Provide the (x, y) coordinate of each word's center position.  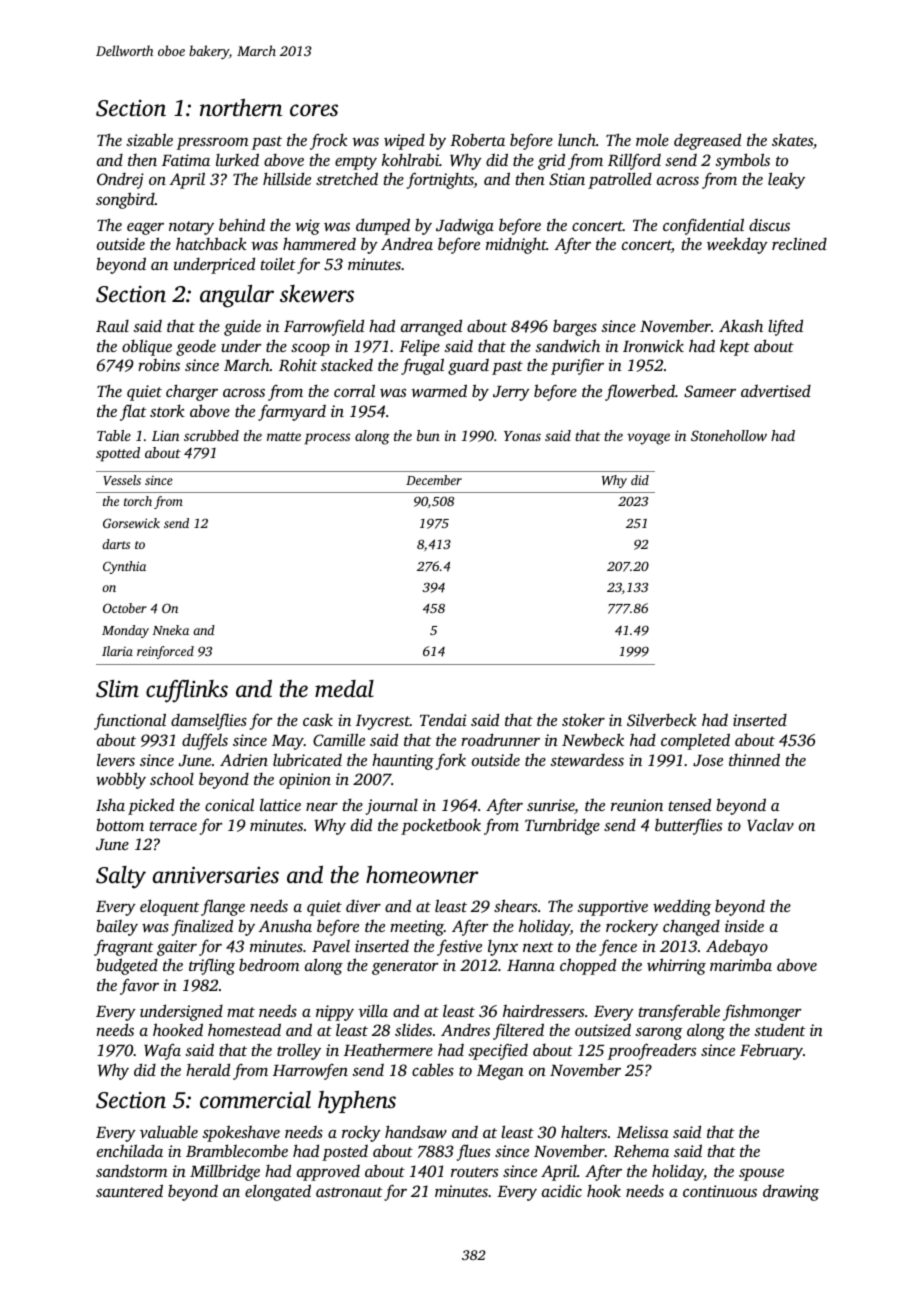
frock (329, 141)
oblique (147, 347)
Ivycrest (383, 722)
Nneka (170, 630)
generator (405, 968)
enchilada (130, 1150)
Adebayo (737, 947)
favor (139, 986)
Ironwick (653, 346)
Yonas (522, 436)
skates (792, 140)
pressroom (212, 143)
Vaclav (770, 825)
